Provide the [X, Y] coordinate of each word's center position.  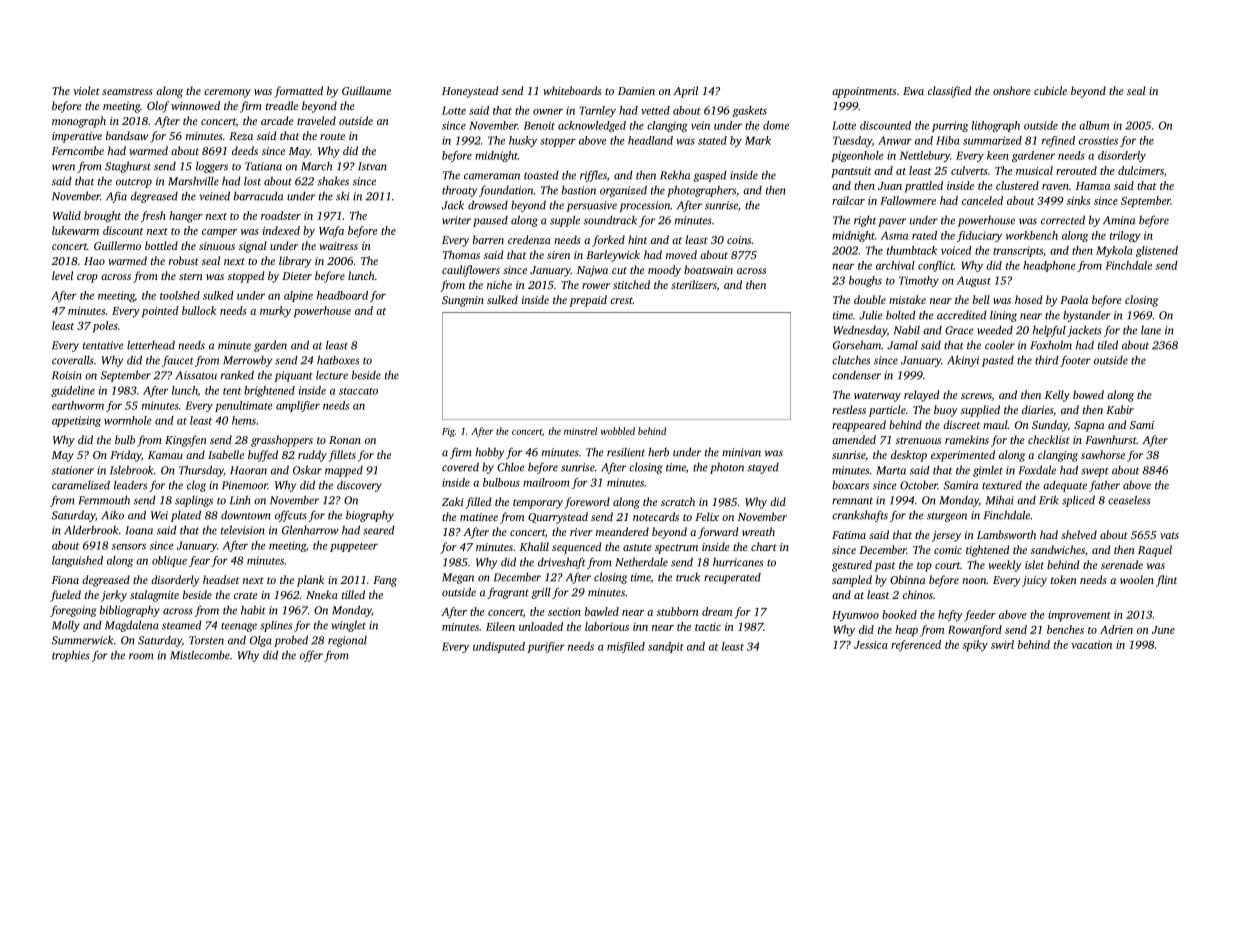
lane [1151, 330]
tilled [353, 594]
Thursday [201, 471]
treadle [282, 105]
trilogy [1125, 236]
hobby [489, 453]
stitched [631, 284]
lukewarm [75, 230]
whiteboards [572, 90]
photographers [701, 191]
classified [949, 92]
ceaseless [1129, 500]
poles [105, 327]
